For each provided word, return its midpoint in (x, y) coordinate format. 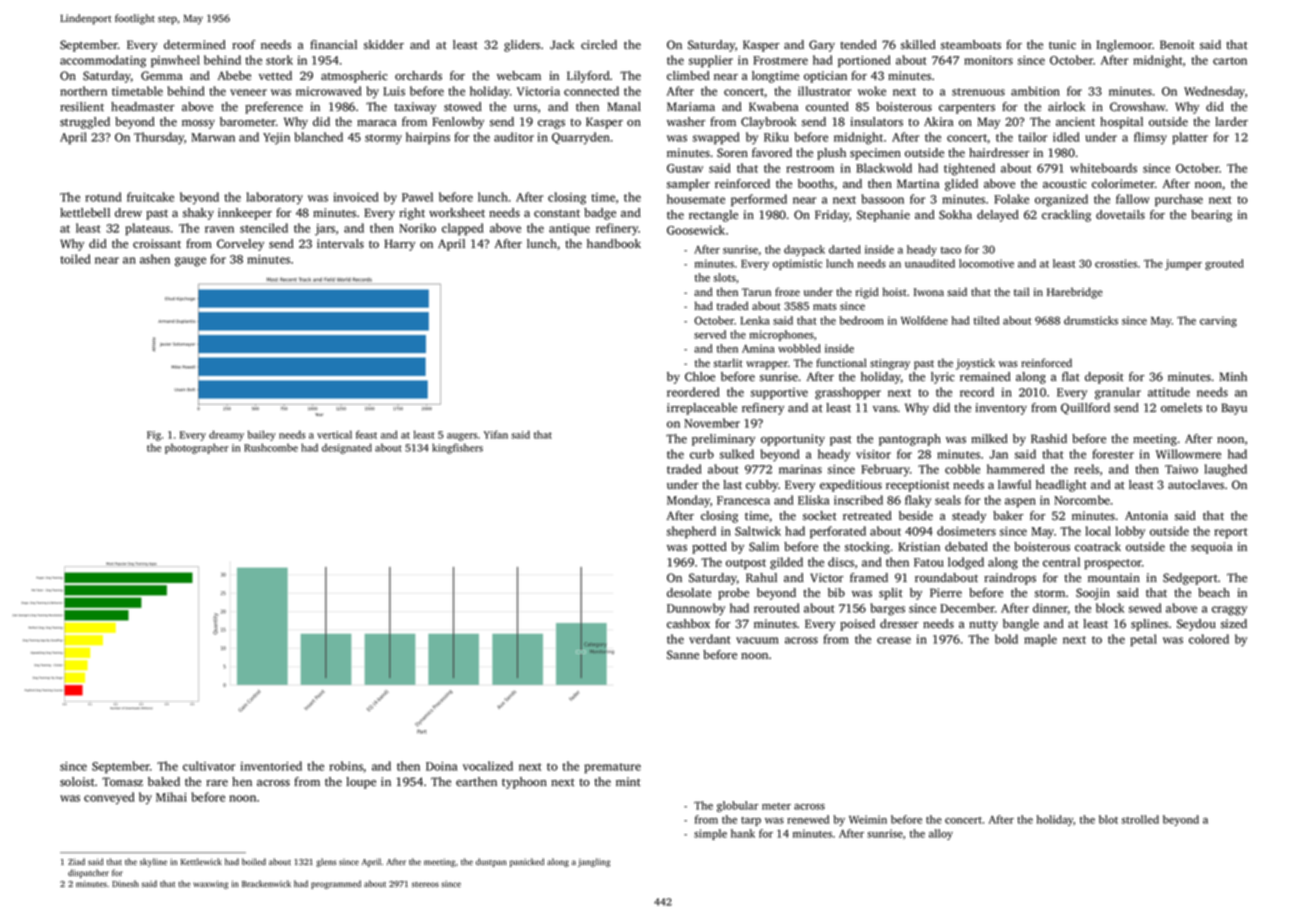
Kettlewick (201, 861)
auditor (514, 137)
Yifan (496, 434)
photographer (197, 448)
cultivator (209, 766)
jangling (594, 862)
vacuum (757, 640)
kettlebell (85, 212)
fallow (1132, 199)
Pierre (946, 592)
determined (195, 44)
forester (1113, 454)
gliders (522, 46)
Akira (939, 121)
